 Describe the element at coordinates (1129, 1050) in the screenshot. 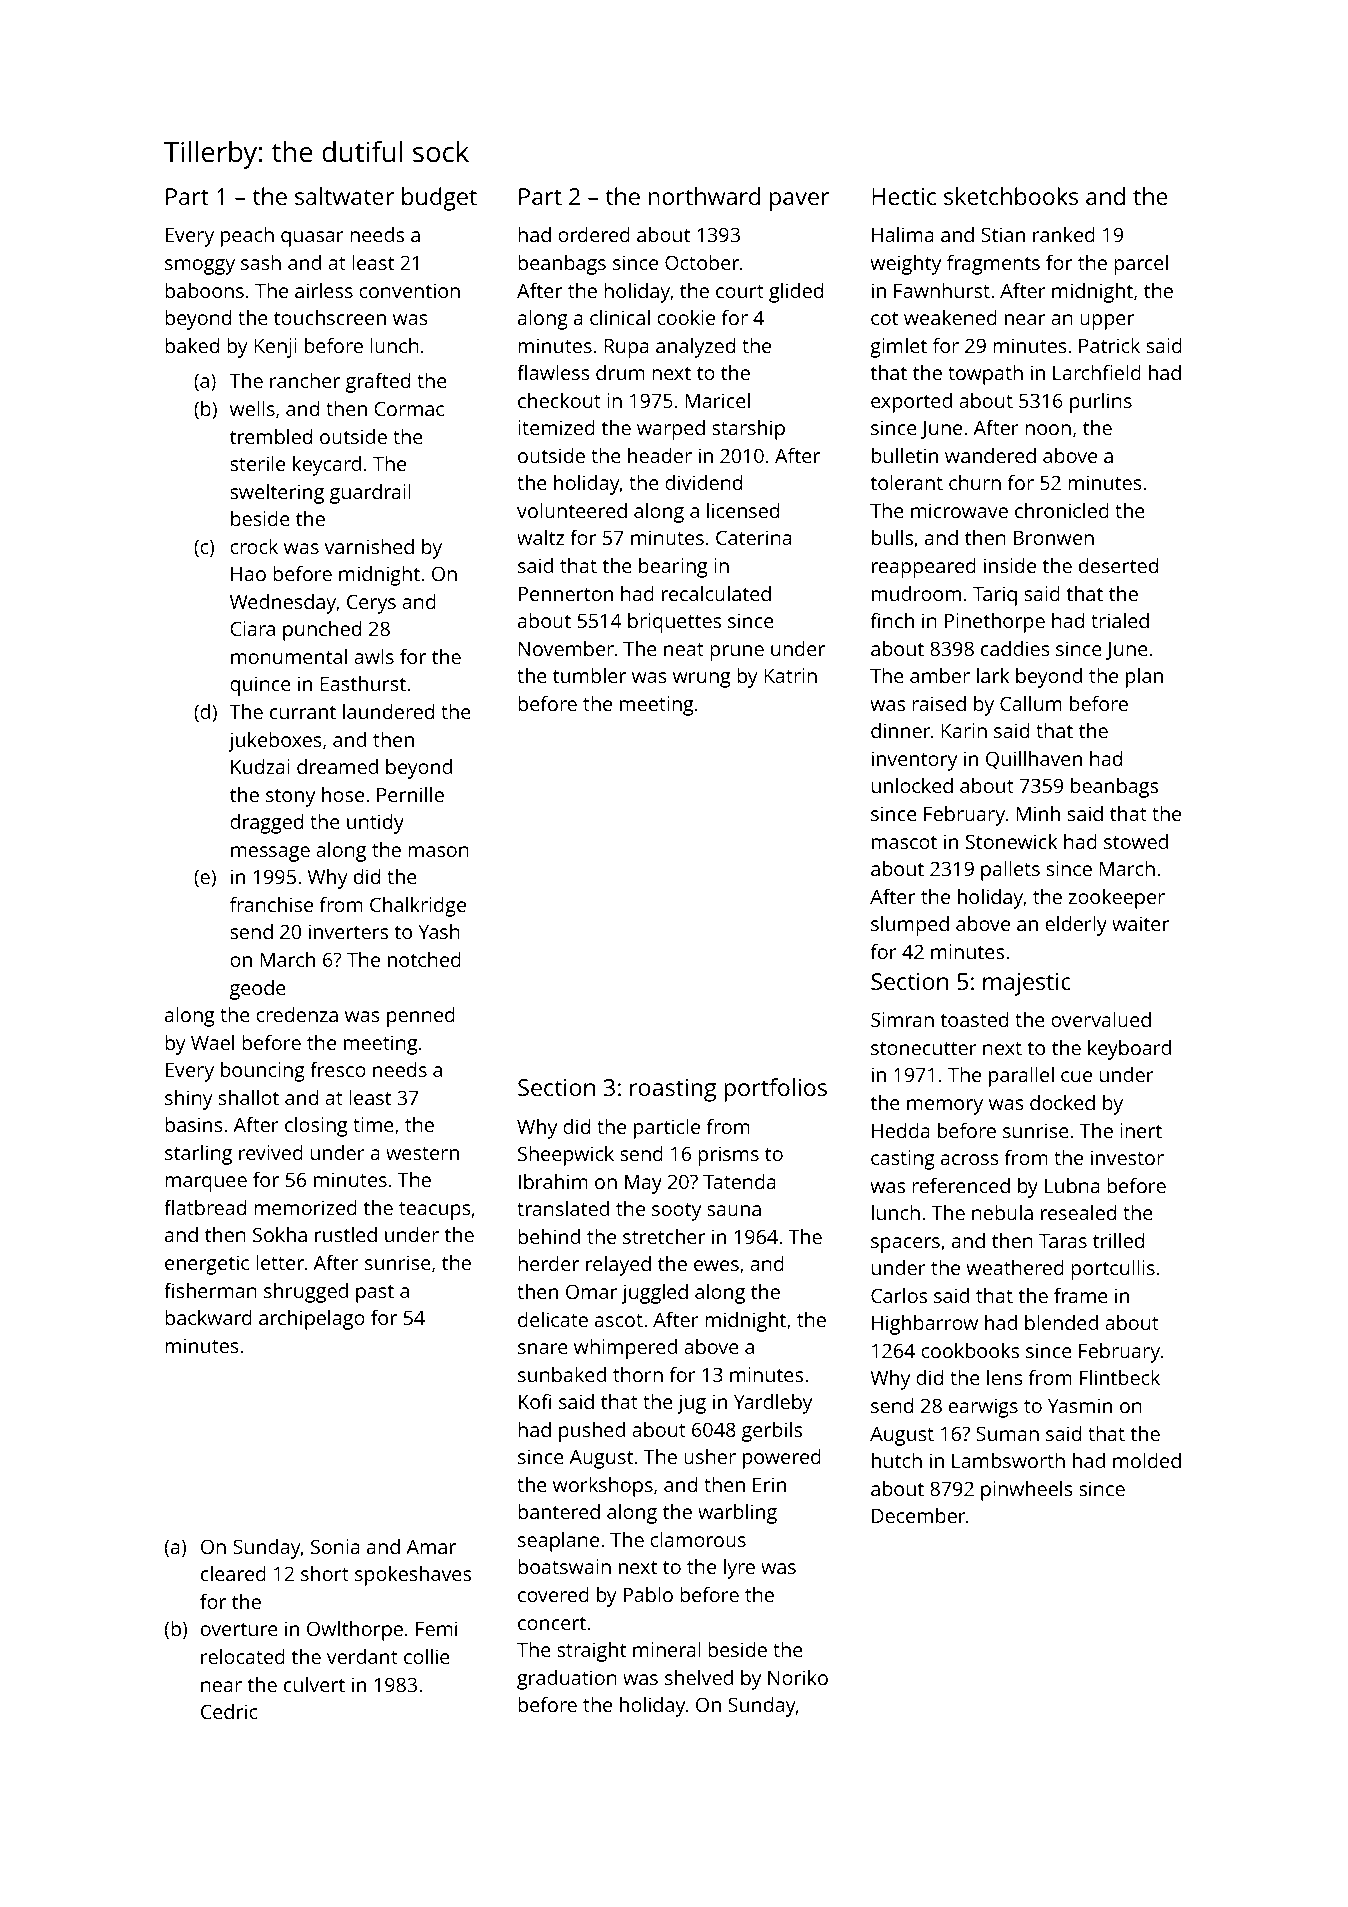

I see `keyboard` at that location.
